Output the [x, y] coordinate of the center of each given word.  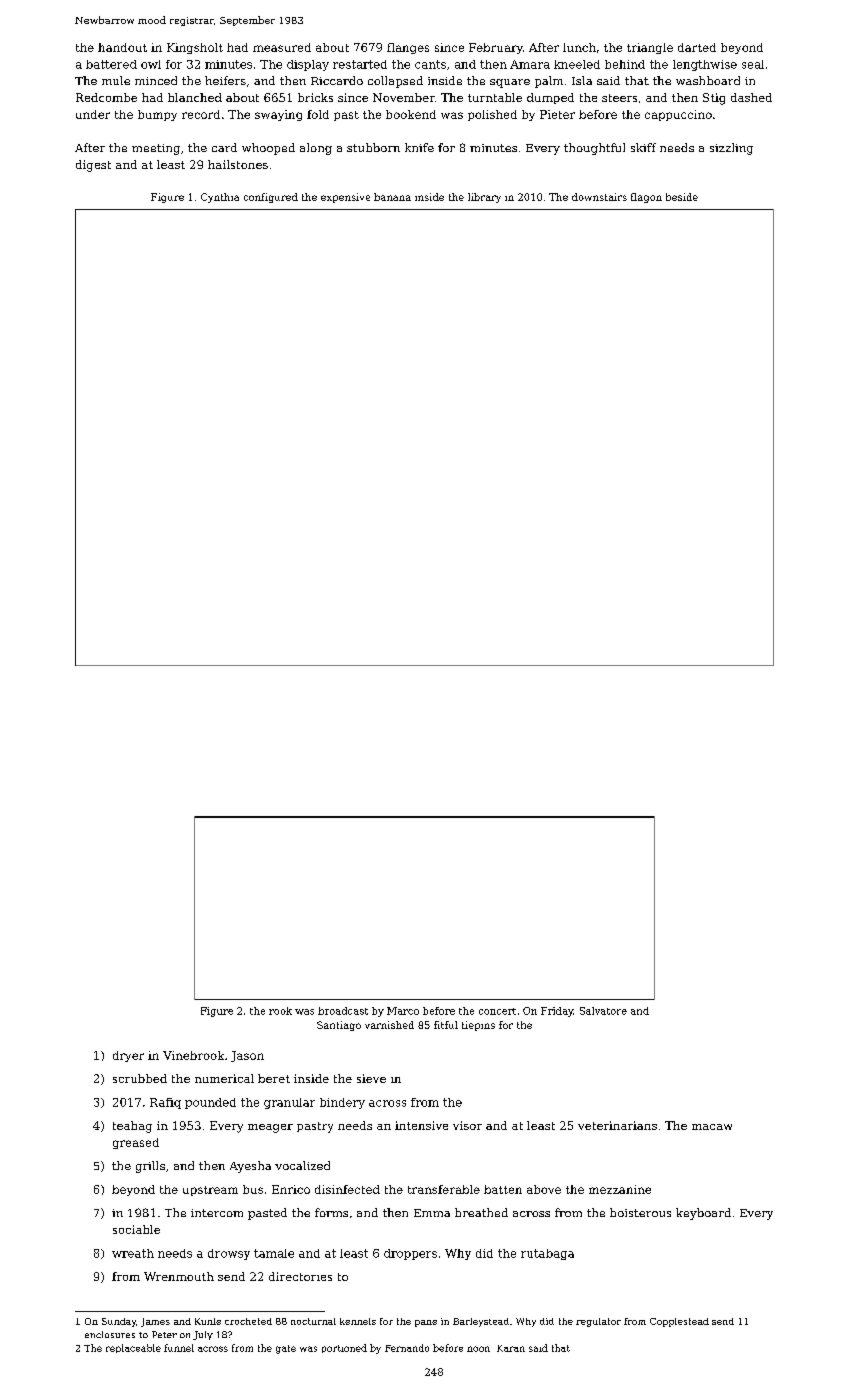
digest [93, 166]
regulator [598, 1322]
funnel [179, 1348]
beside [682, 197]
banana [392, 197]
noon [478, 1349]
